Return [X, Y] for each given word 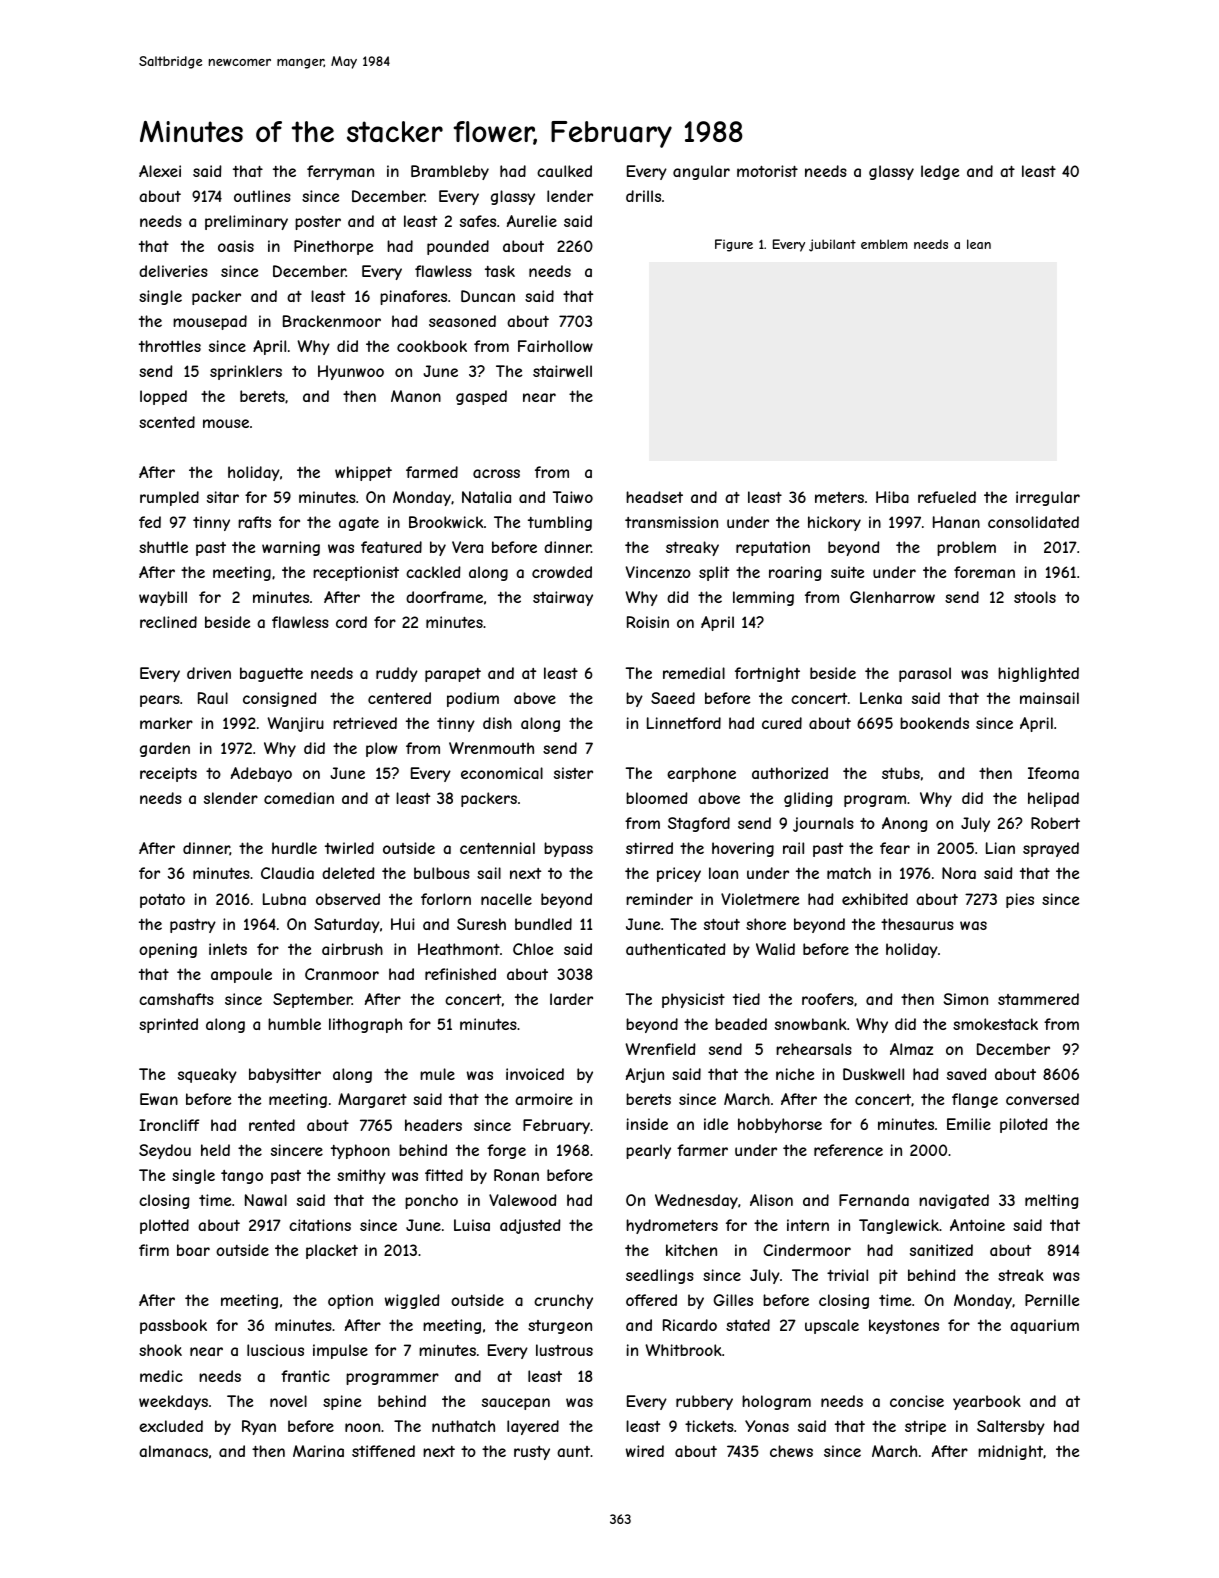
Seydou [165, 1151]
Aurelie [532, 221]
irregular [1048, 498]
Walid [775, 949]
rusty [532, 1453]
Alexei [160, 171]
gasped [481, 397]
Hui [403, 924]
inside [647, 1124]
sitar [223, 497]
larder [571, 999]
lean [979, 244]
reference [848, 1150]
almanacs [173, 1451]
